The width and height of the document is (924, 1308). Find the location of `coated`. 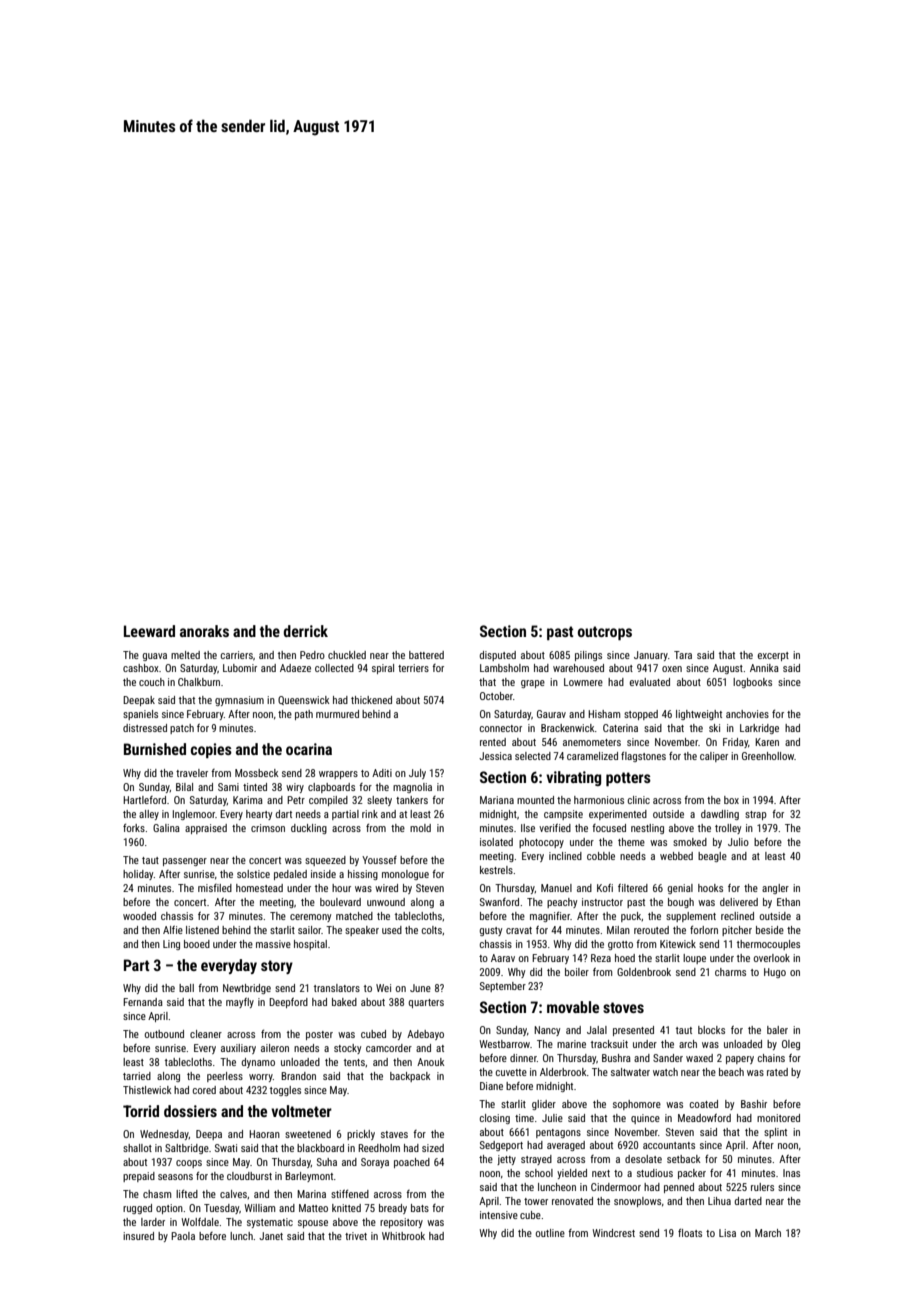

coated is located at coordinates (704, 1104).
